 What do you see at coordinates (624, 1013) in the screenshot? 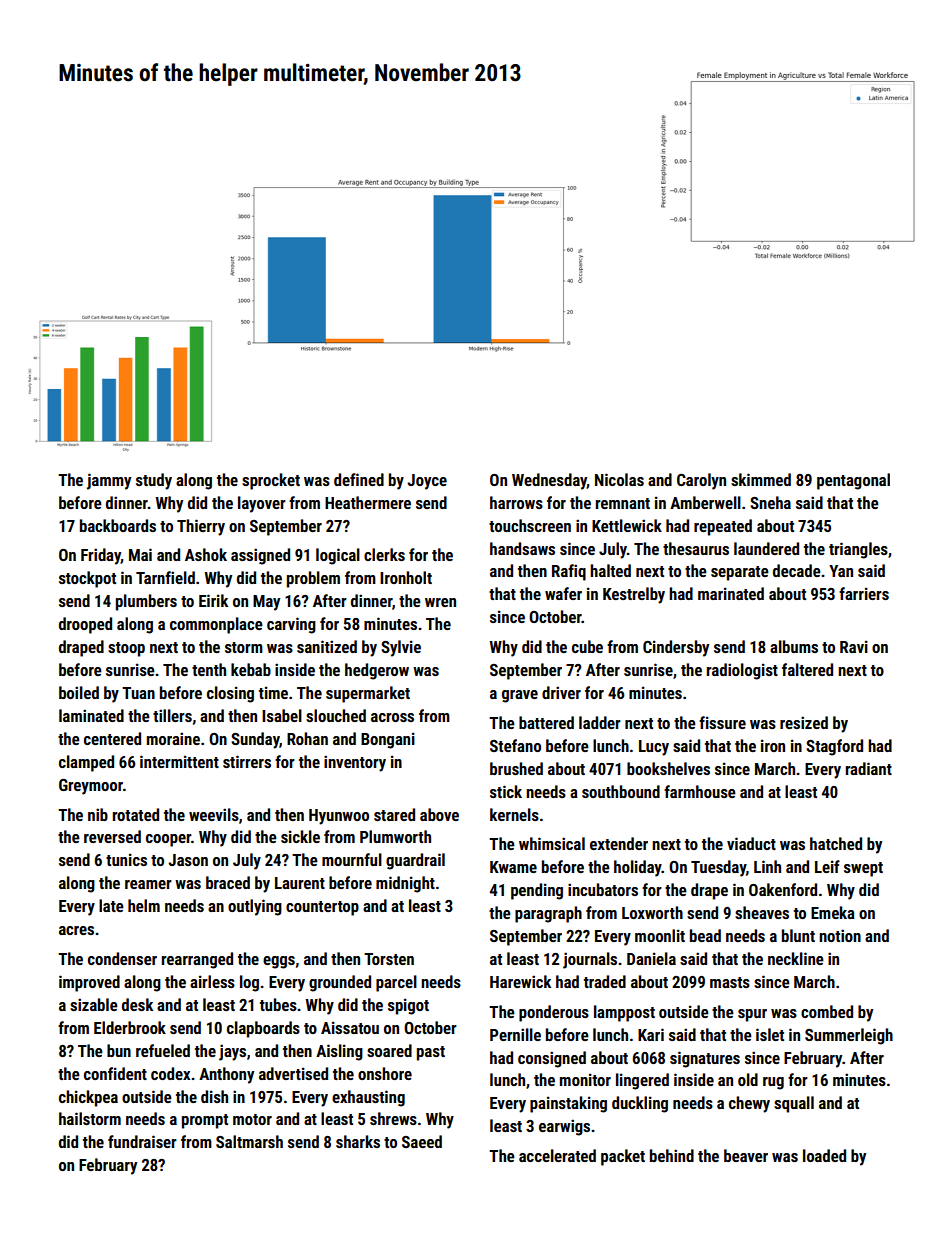
I see `lamppost` at bounding box center [624, 1013].
